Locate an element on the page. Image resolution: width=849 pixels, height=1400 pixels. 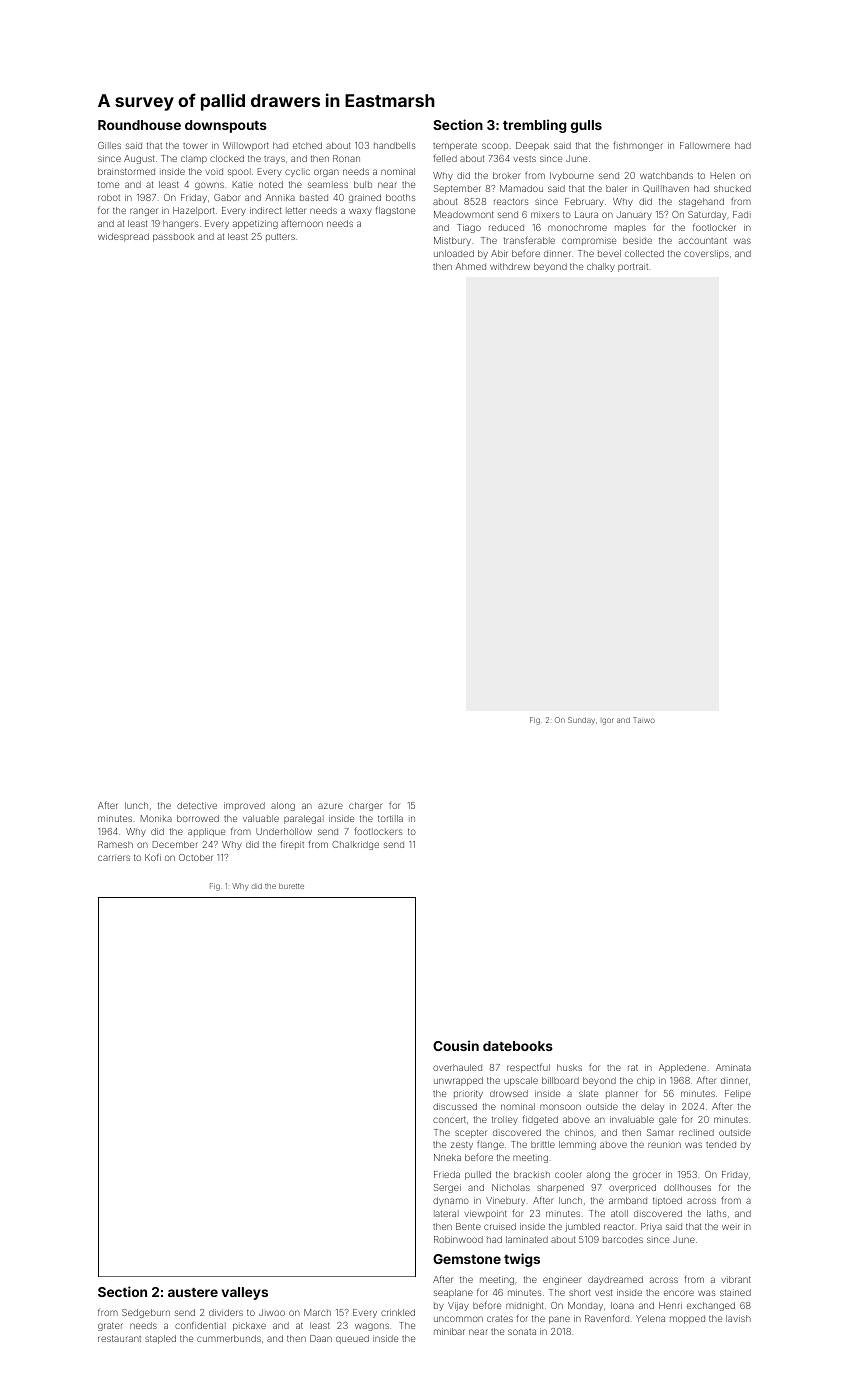
tortilla is located at coordinates (390, 818).
